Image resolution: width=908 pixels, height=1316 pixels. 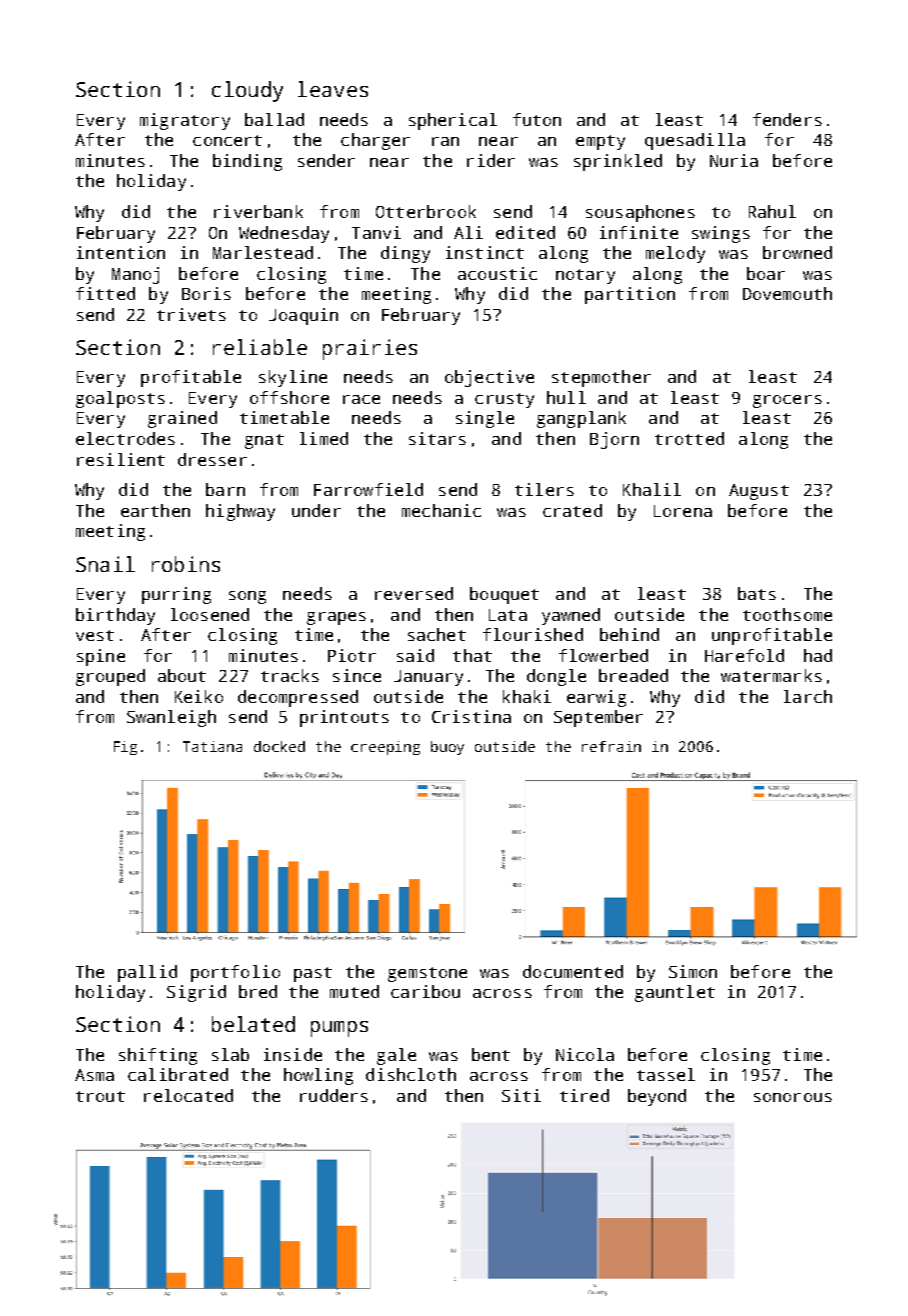 What do you see at coordinates (188, 1095) in the page?
I see `relocated` at bounding box center [188, 1095].
